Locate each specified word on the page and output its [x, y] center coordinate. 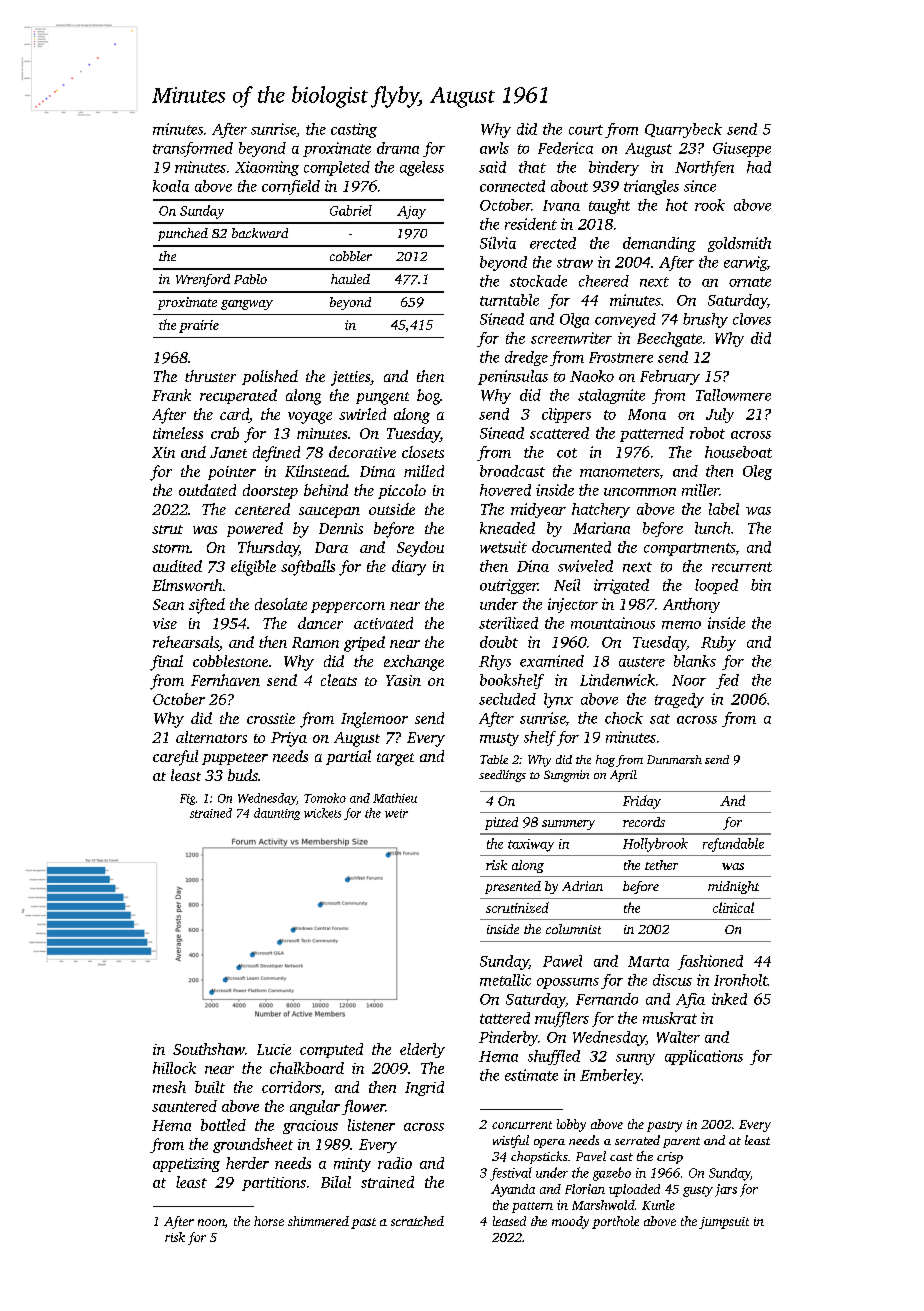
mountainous [613, 623]
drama [398, 148]
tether [661, 865]
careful [175, 758]
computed [331, 1050]
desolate [281, 604]
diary [409, 568]
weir [396, 813]
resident [531, 224]
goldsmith [739, 244]
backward [260, 233]
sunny [635, 1059]
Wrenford [203, 280]
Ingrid [424, 1088]
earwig [745, 263]
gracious [310, 1127]
